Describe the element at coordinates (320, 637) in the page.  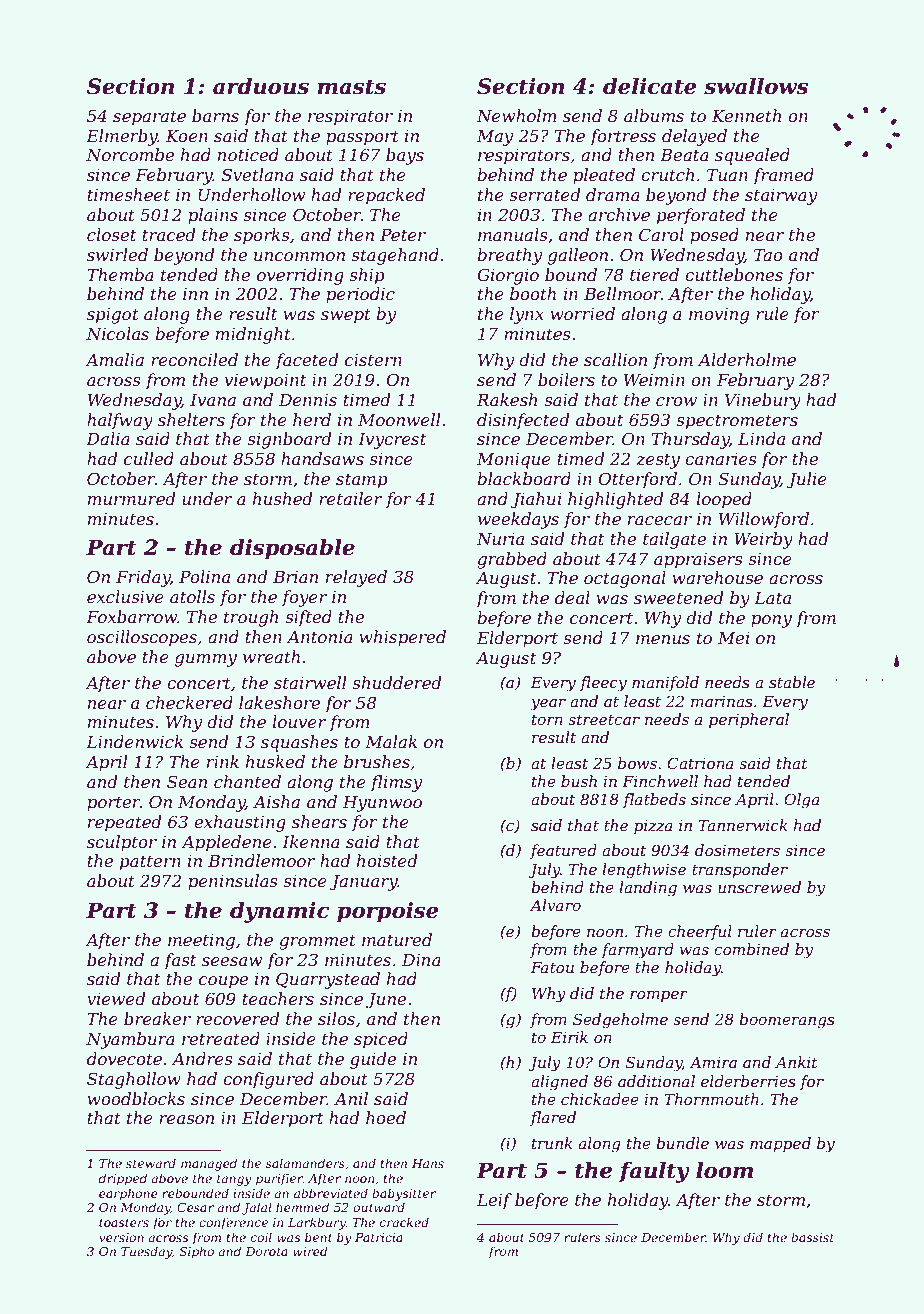
I see `Antonia` at that location.
